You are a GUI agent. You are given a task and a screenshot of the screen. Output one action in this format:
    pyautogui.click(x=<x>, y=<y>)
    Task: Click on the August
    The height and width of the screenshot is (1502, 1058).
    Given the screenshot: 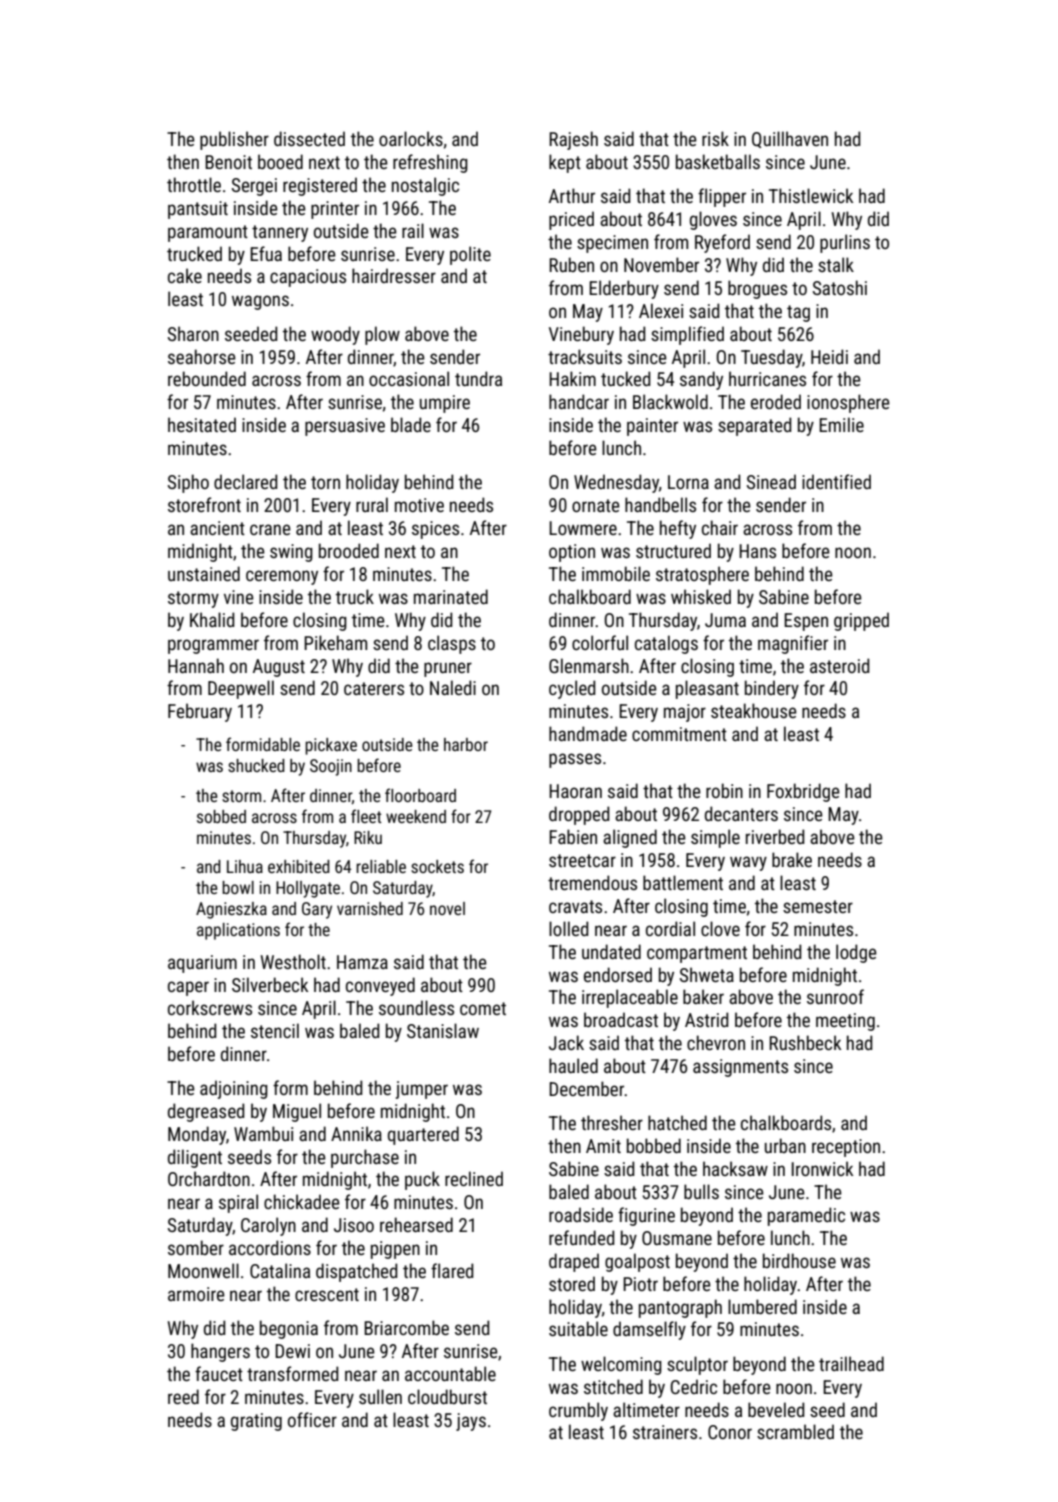 What is the action you would take?
    pyautogui.click(x=279, y=668)
